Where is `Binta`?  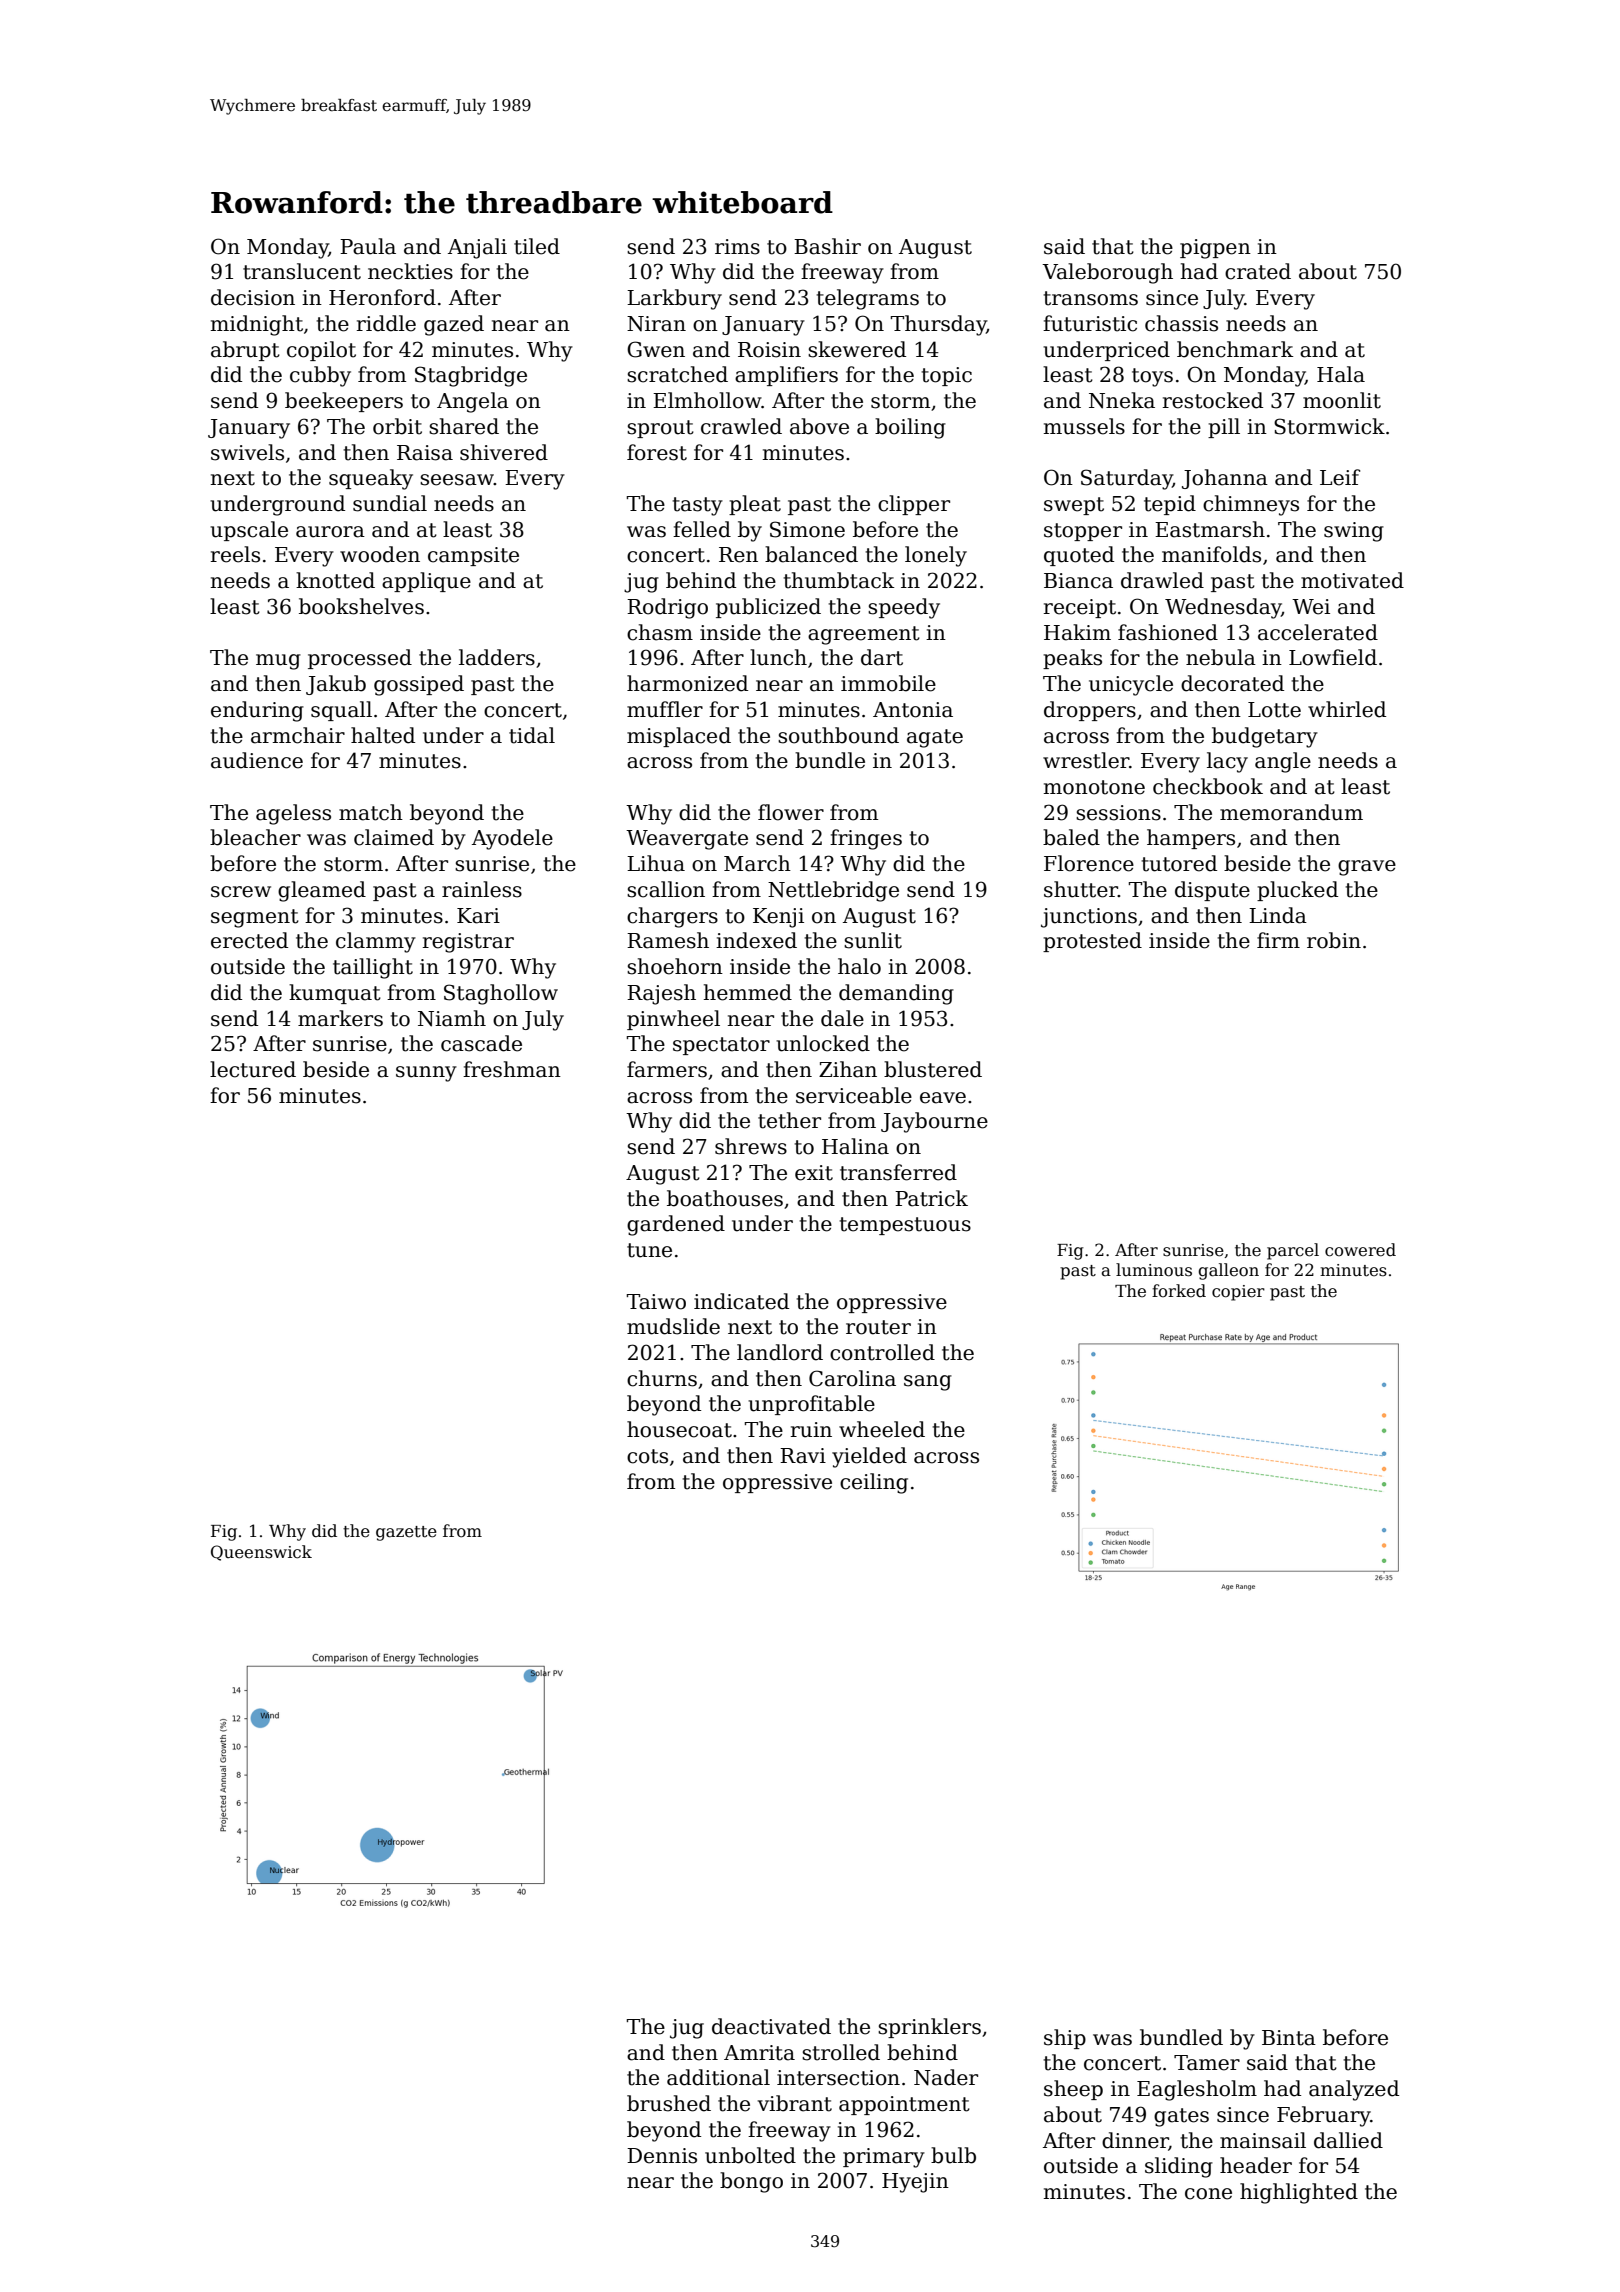 Binta is located at coordinates (1289, 2038).
